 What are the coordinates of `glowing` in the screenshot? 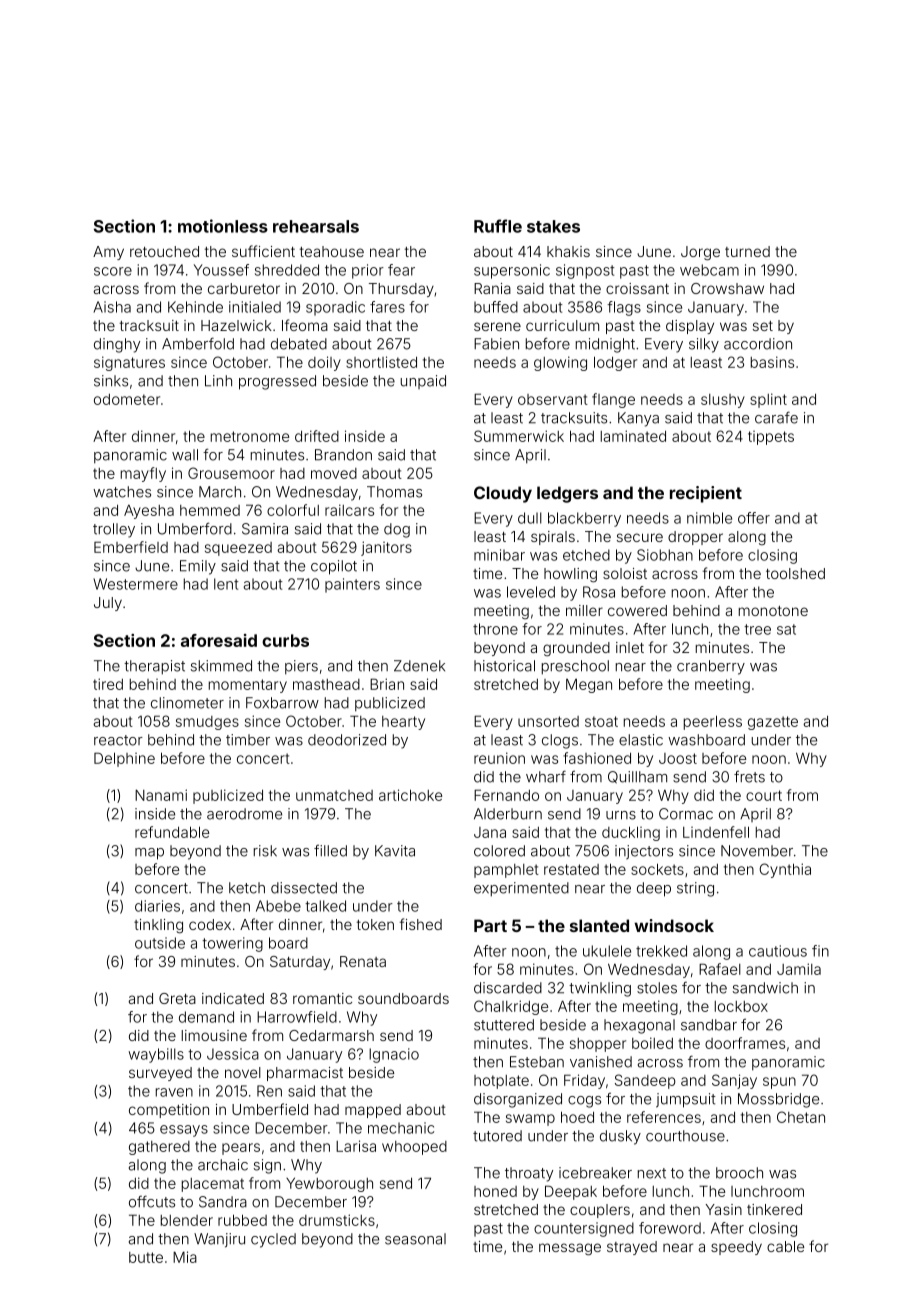 It's located at (560, 363).
